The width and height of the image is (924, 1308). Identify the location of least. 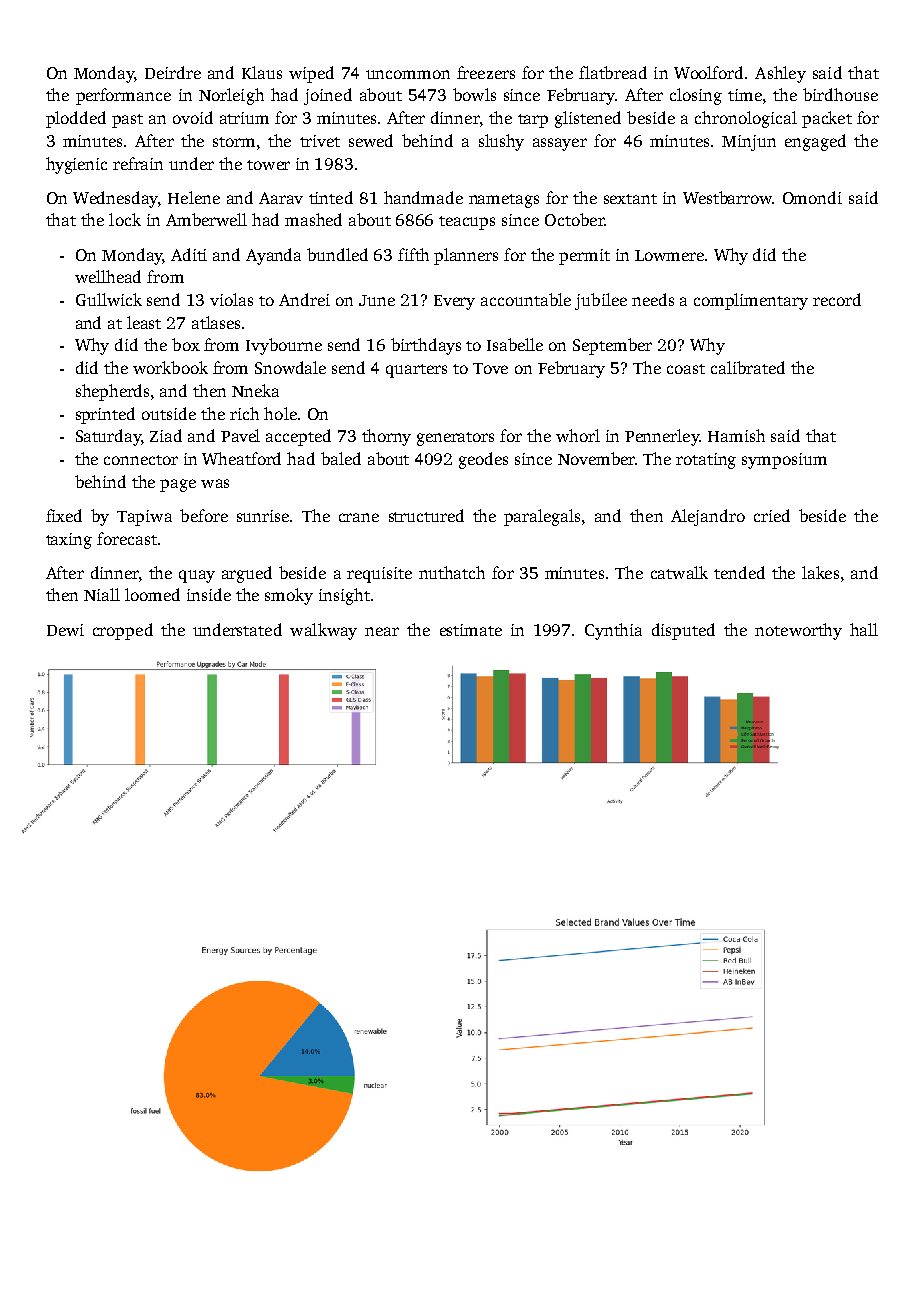
(144, 322).
